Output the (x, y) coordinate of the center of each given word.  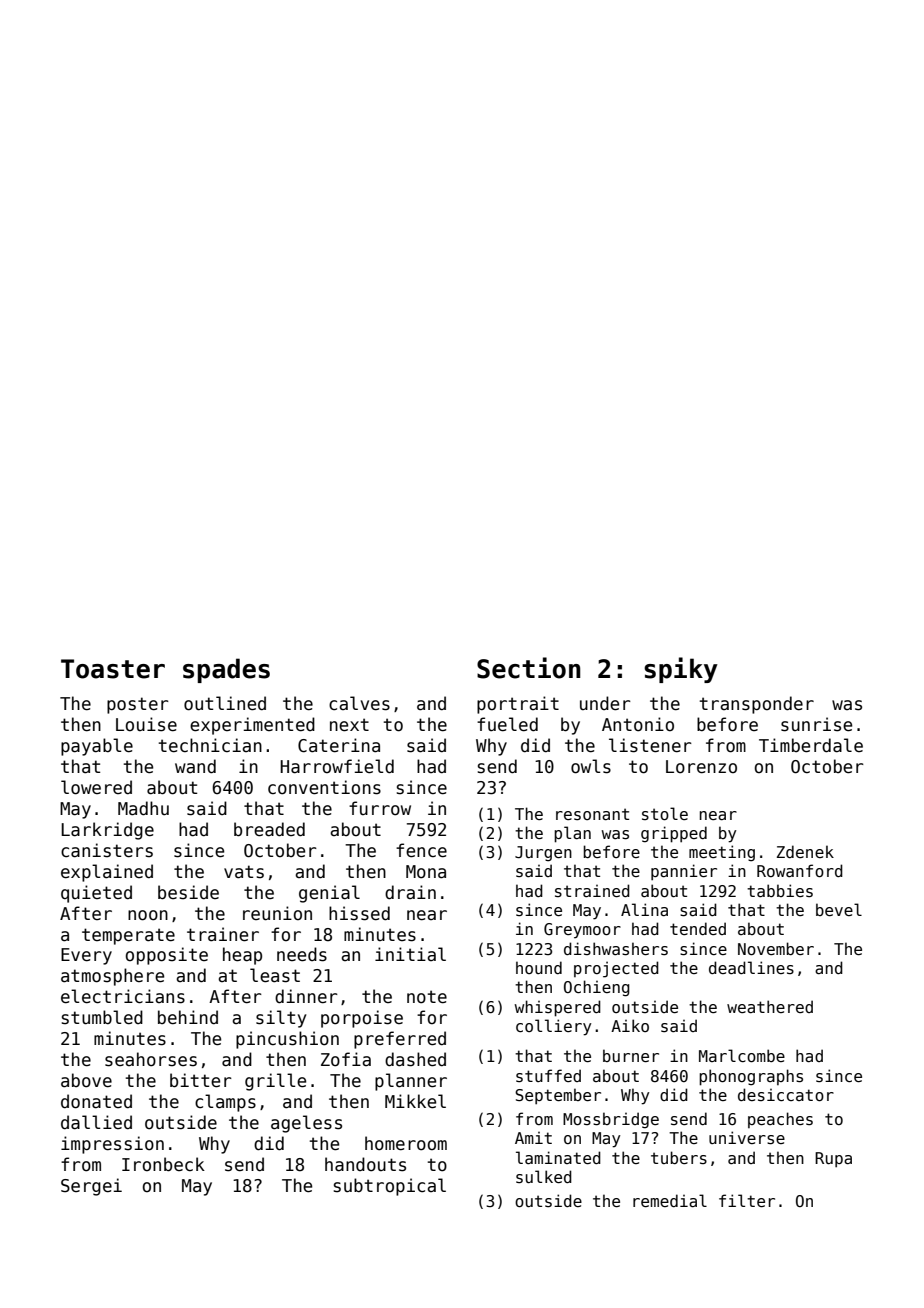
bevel (839, 909)
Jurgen (543, 854)
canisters (107, 850)
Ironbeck (163, 1164)
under (605, 703)
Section (529, 668)
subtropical (390, 1187)
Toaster (113, 669)
